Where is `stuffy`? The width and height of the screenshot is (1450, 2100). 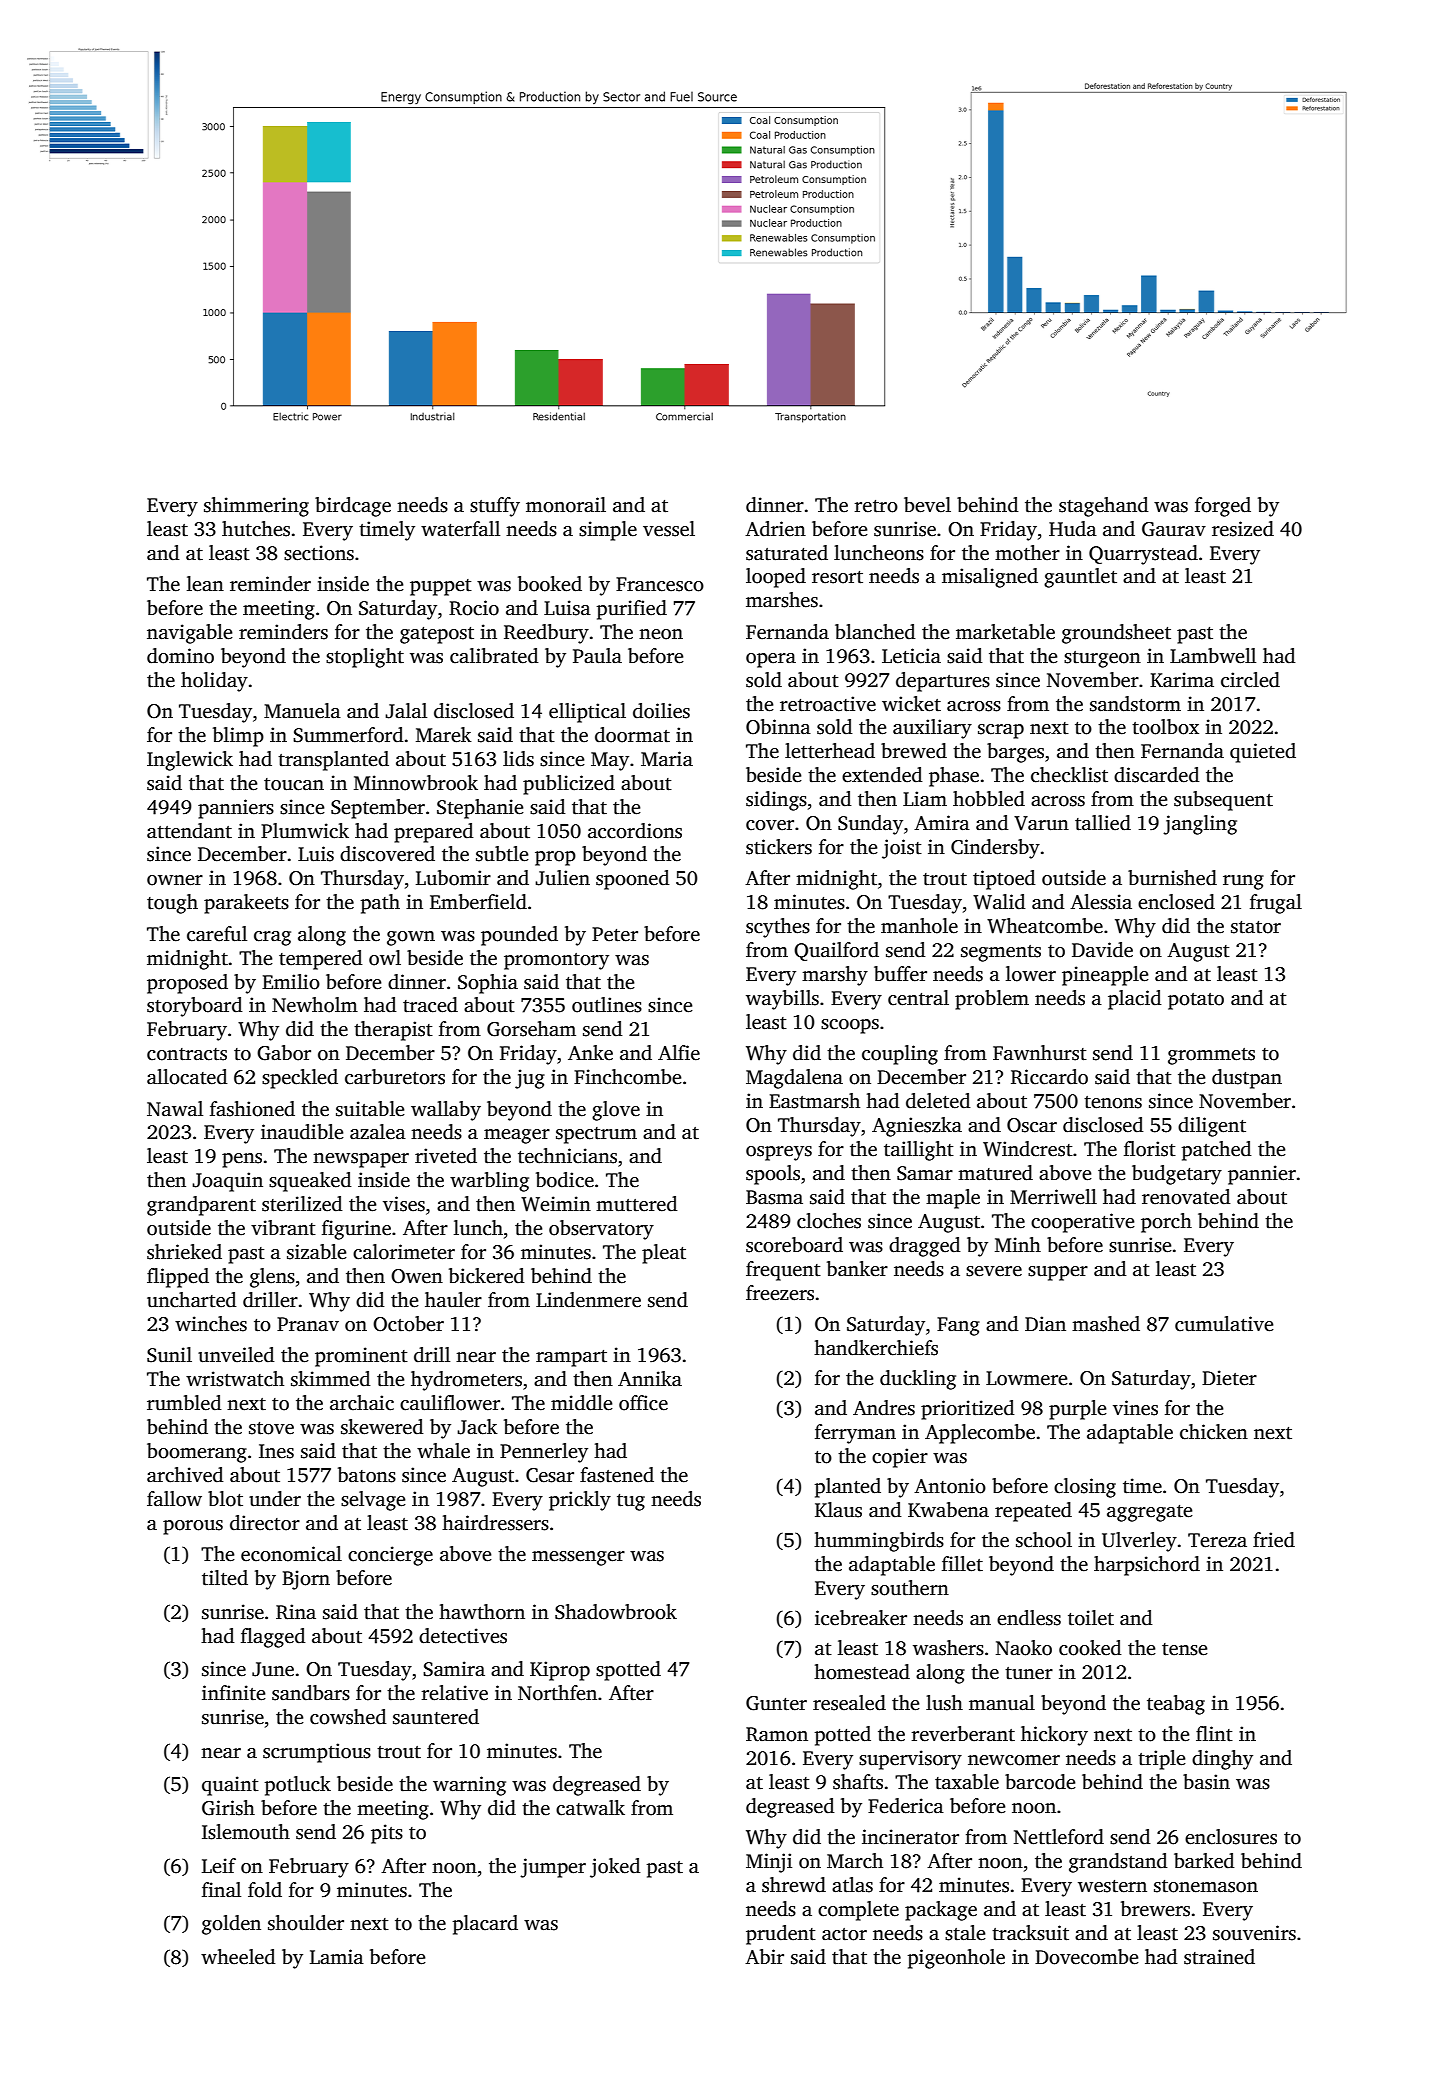
stuffy is located at coordinates (495, 507).
